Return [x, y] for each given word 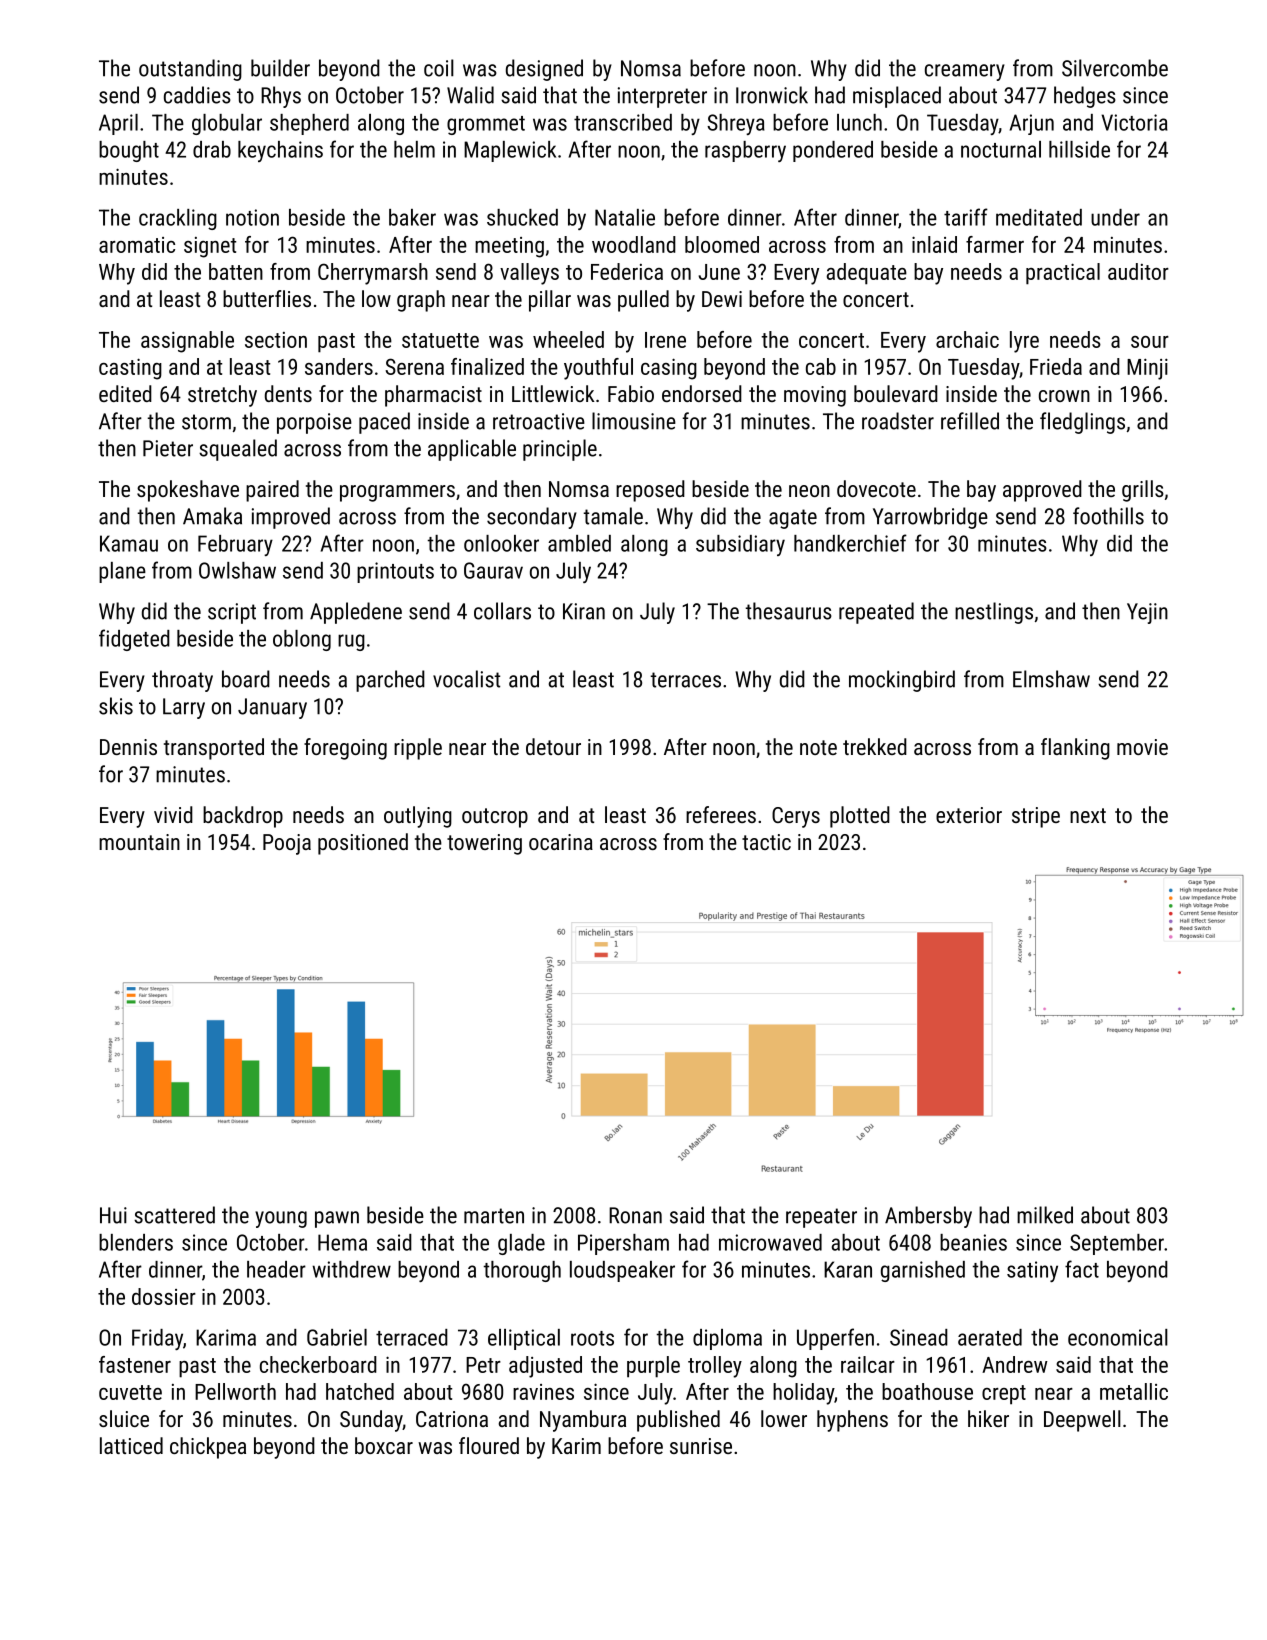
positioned [363, 844]
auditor [1138, 271]
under [1115, 217]
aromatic [137, 245]
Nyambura [583, 1421]
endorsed [702, 393]
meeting [509, 247]
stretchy [222, 396]
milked [1045, 1215]
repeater [821, 1218]
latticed [131, 1445]
